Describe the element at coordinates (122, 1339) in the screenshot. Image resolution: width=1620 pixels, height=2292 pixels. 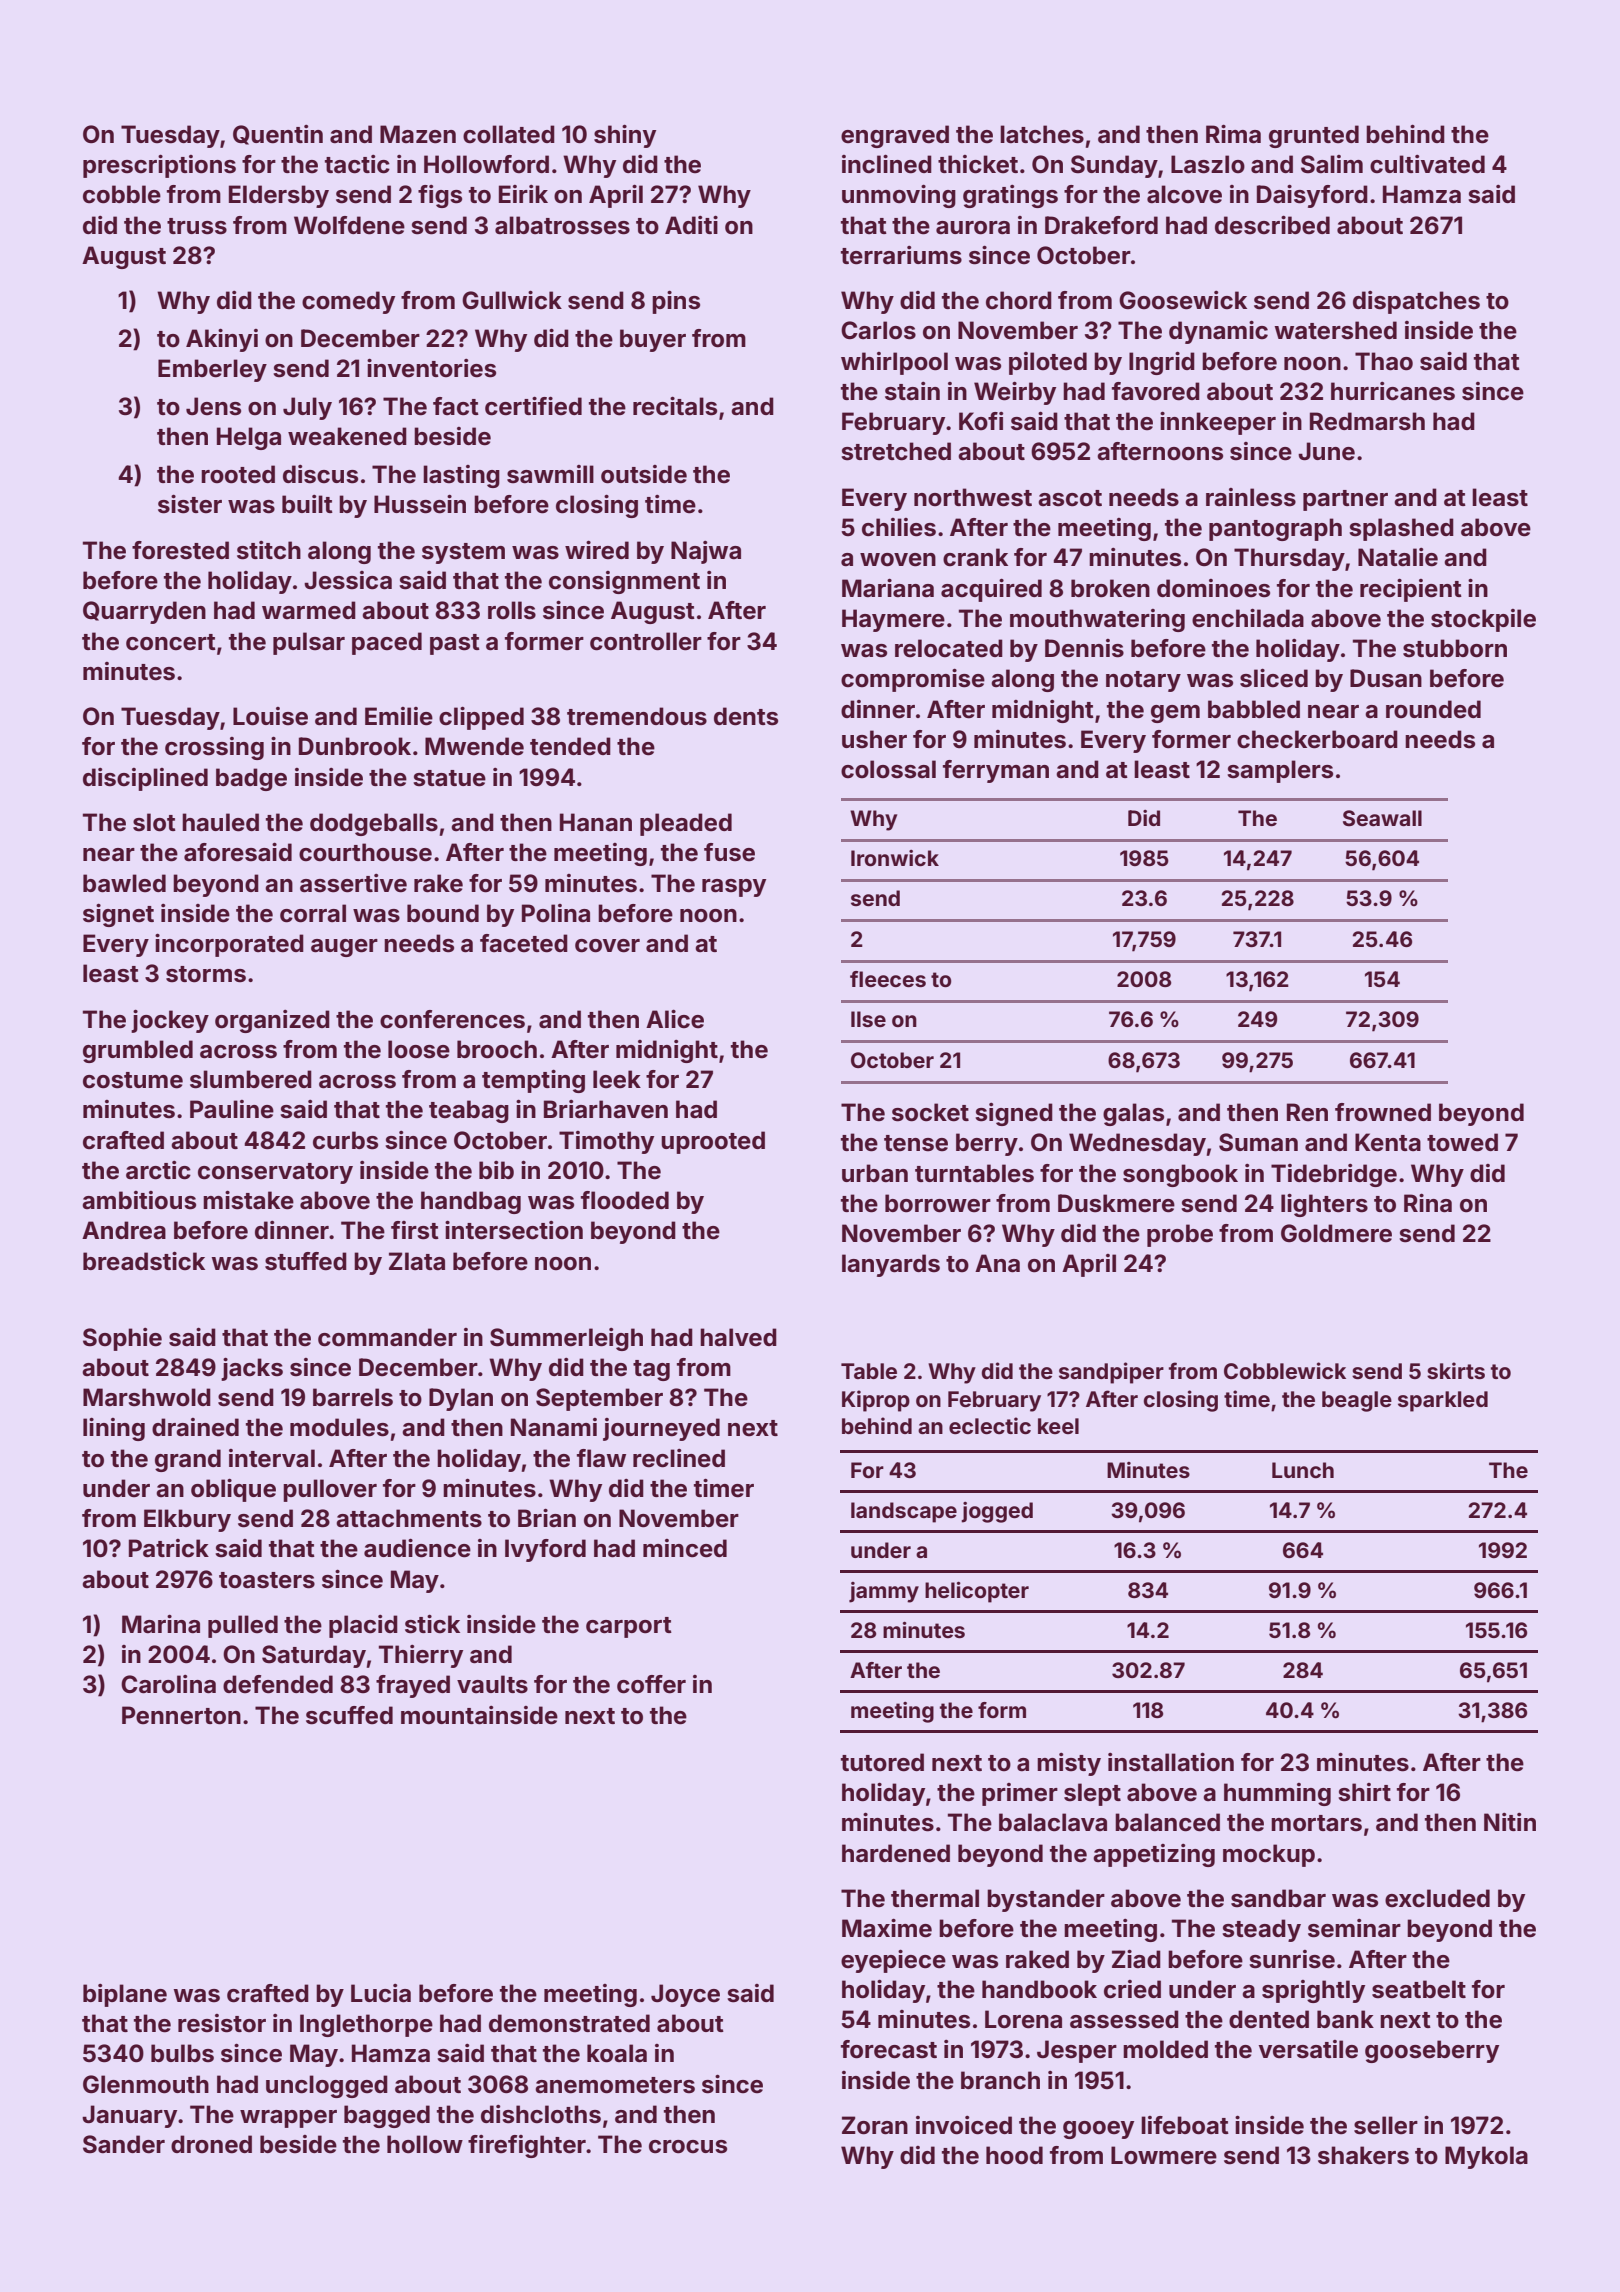
I see `Sophie` at that location.
